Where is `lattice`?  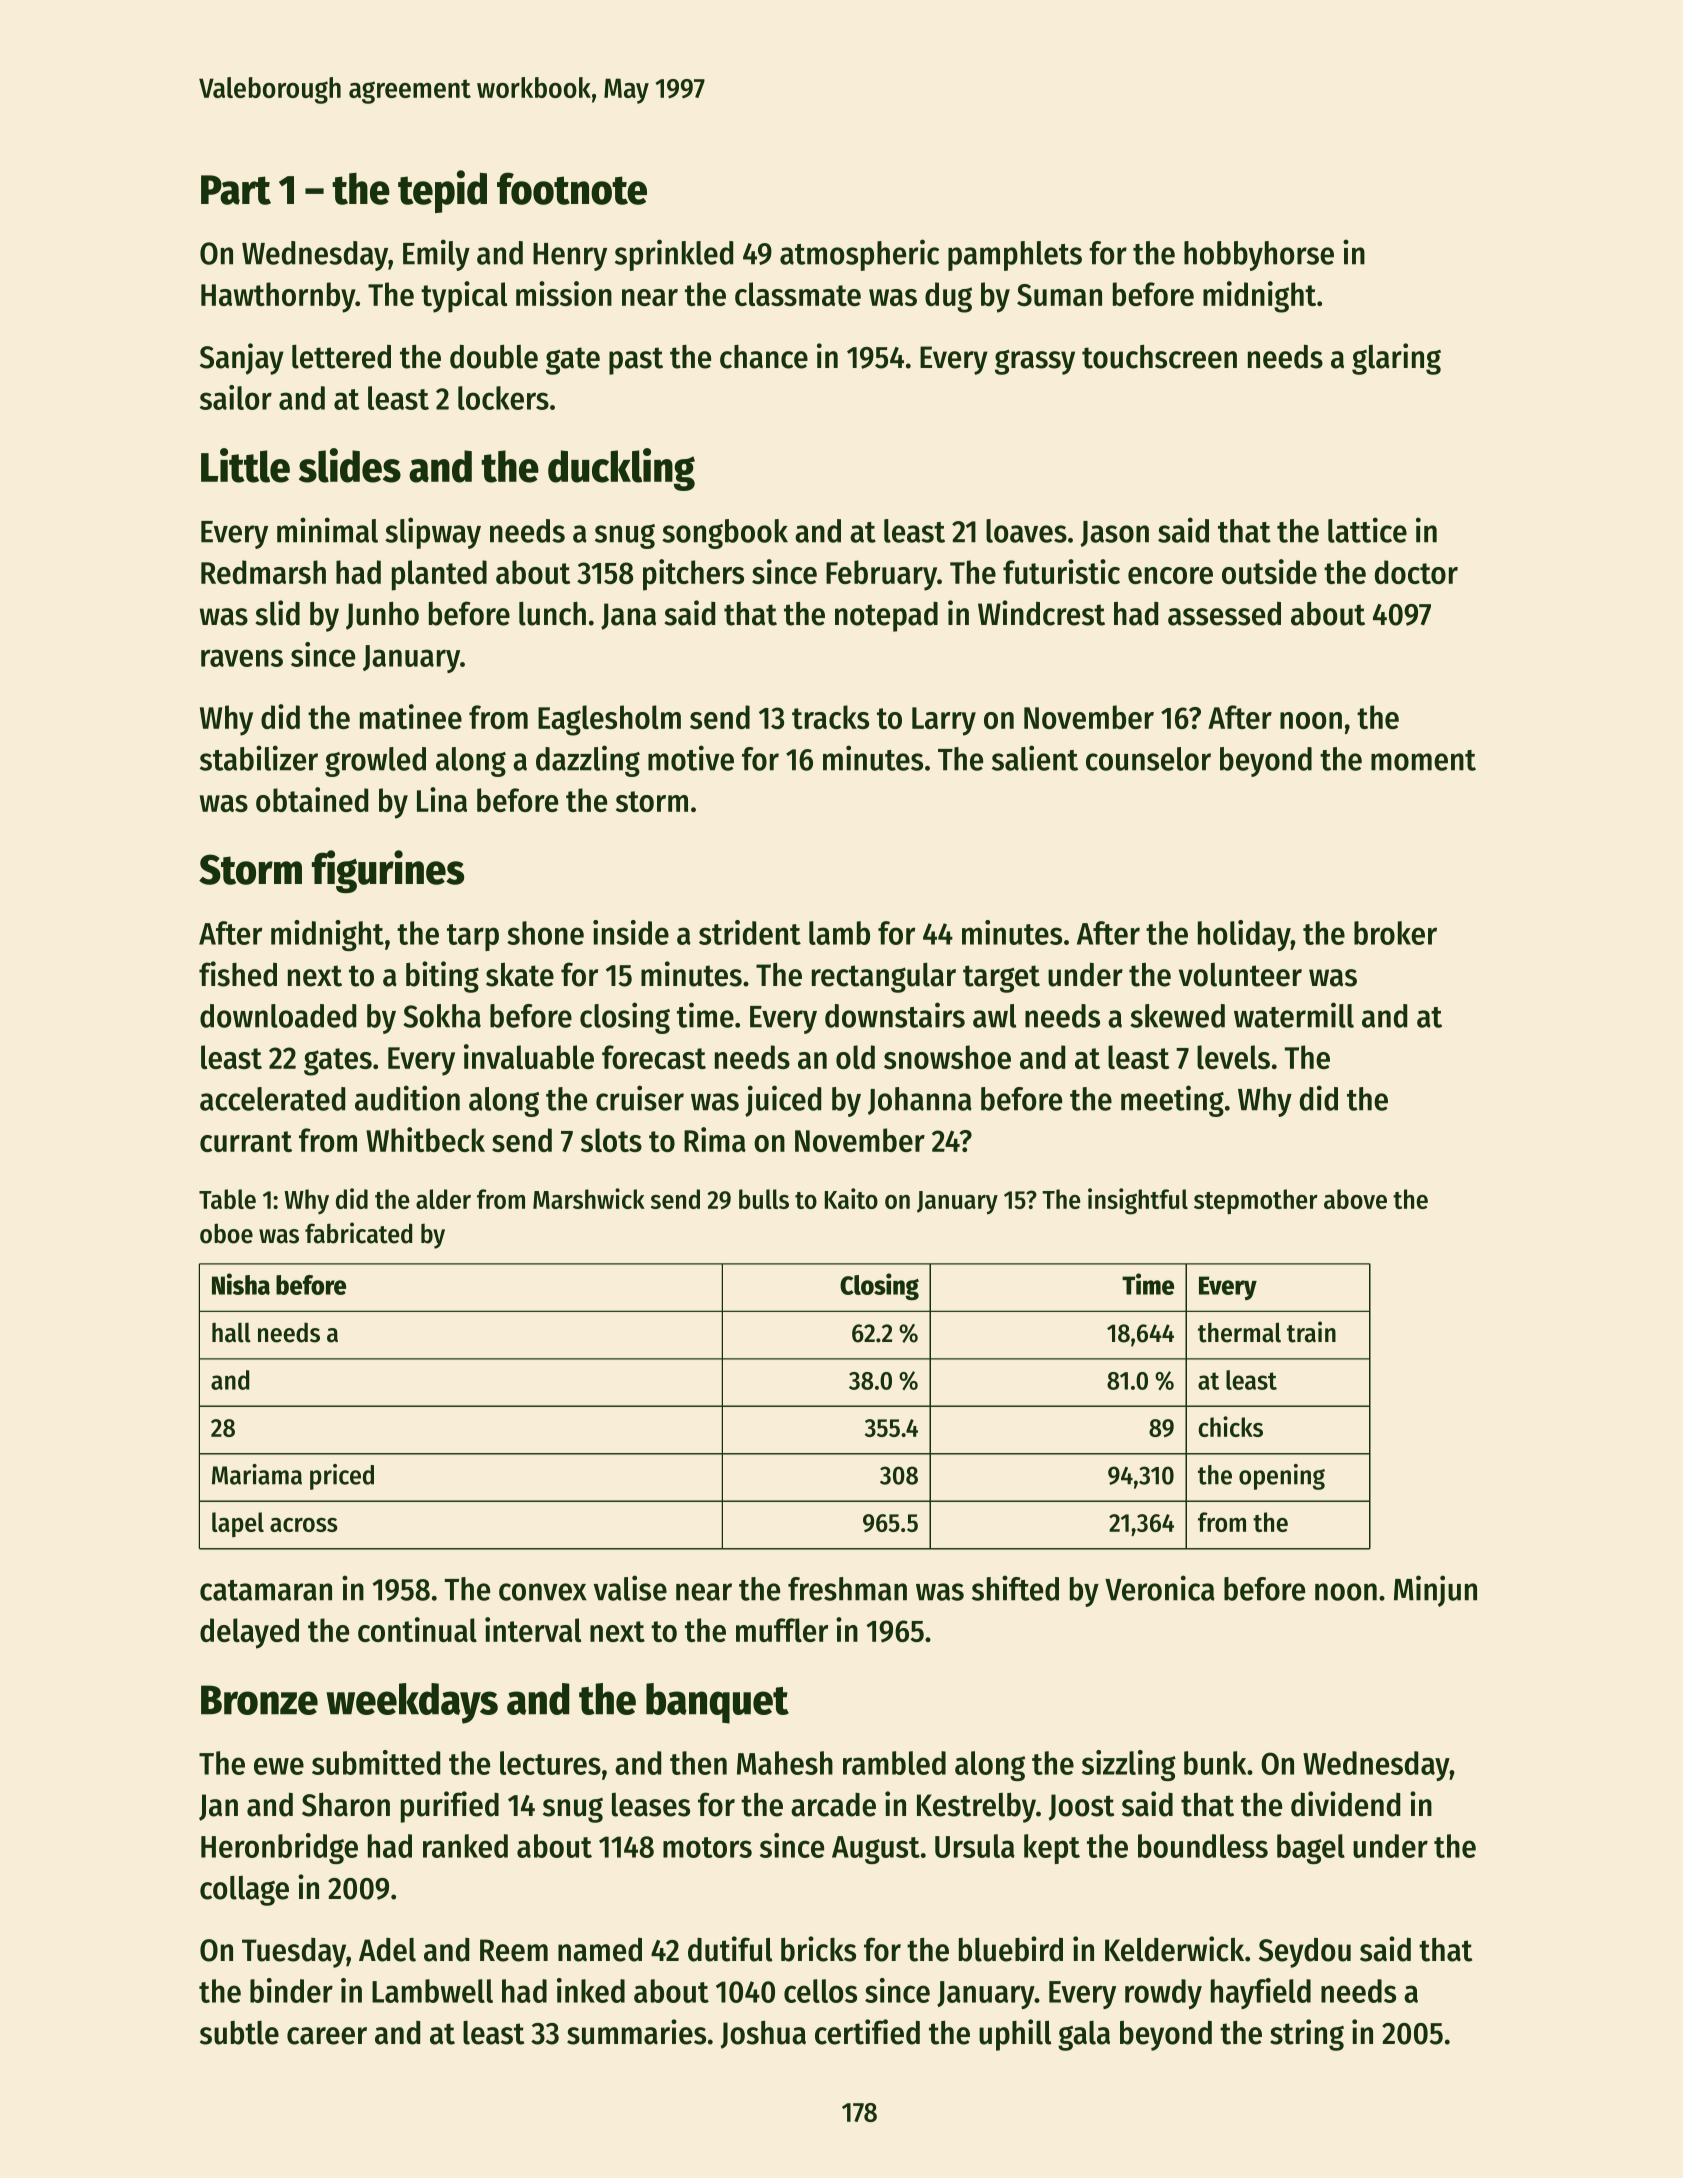 lattice is located at coordinates (1367, 530).
